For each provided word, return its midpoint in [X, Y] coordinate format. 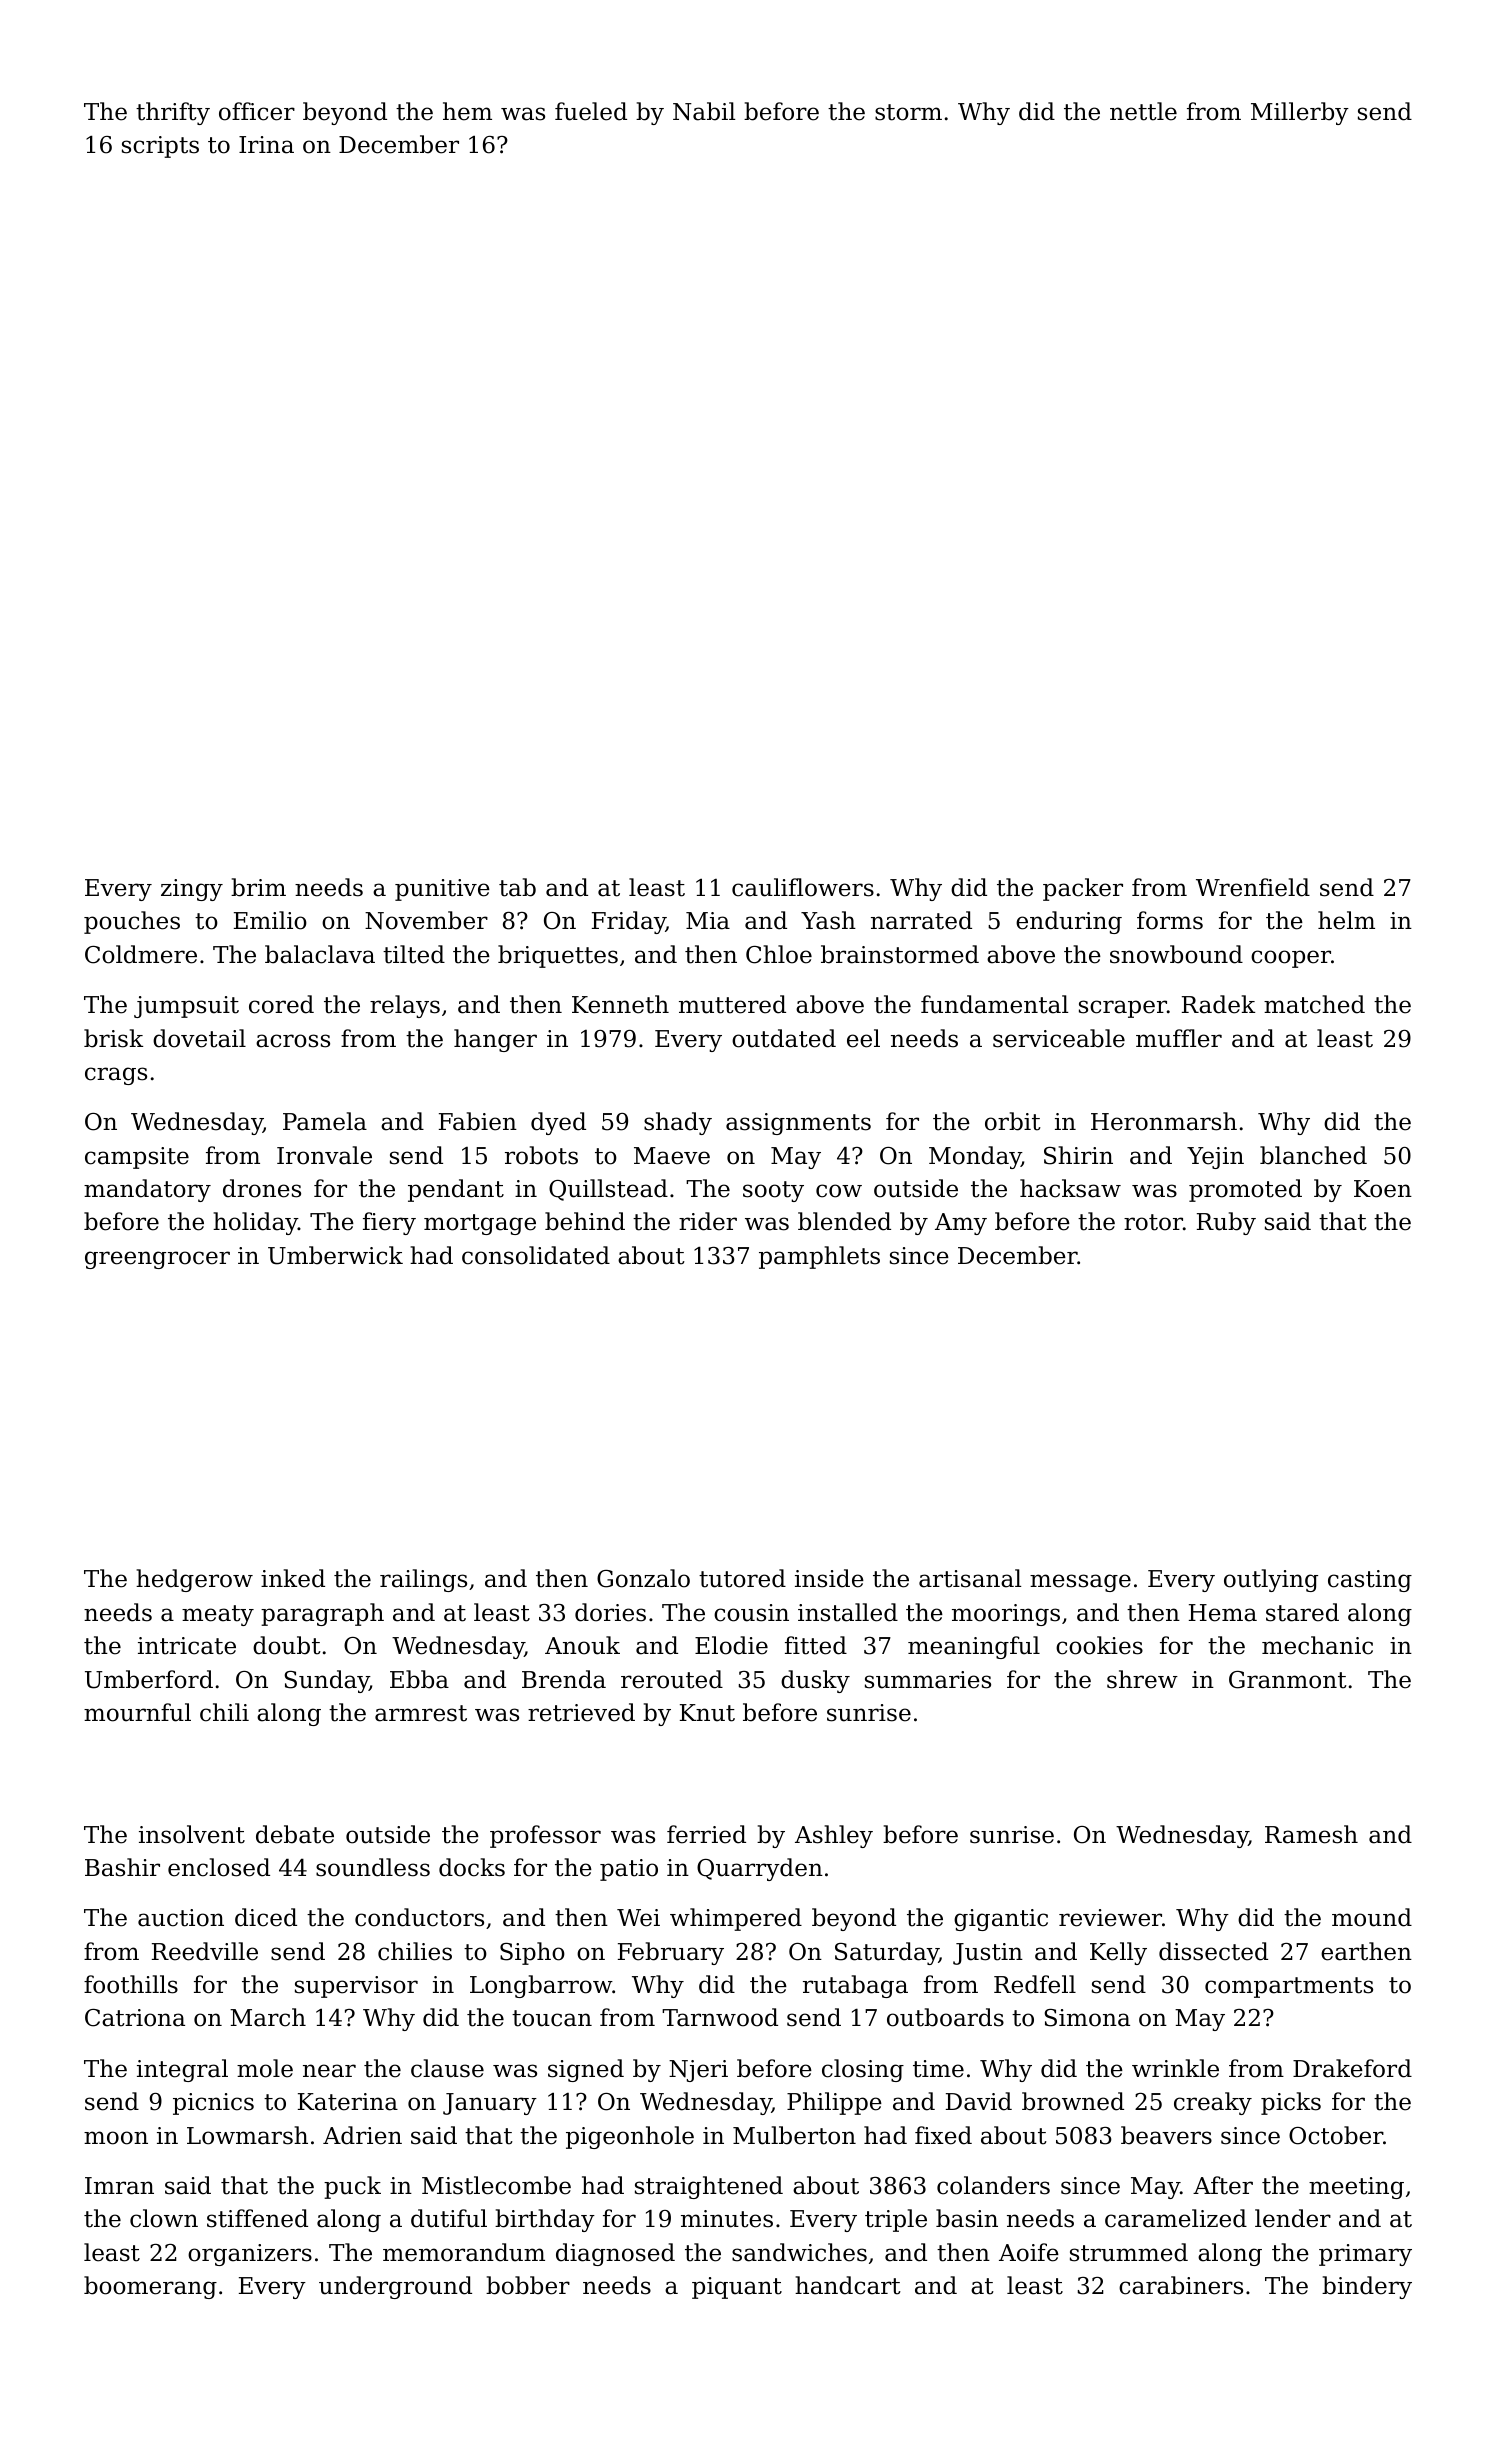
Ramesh [1311, 1834]
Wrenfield [1253, 887]
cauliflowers [803, 887]
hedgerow [194, 1580]
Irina [266, 145]
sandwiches [799, 2252]
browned [1073, 2101]
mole [265, 2068]
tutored [742, 1578]
